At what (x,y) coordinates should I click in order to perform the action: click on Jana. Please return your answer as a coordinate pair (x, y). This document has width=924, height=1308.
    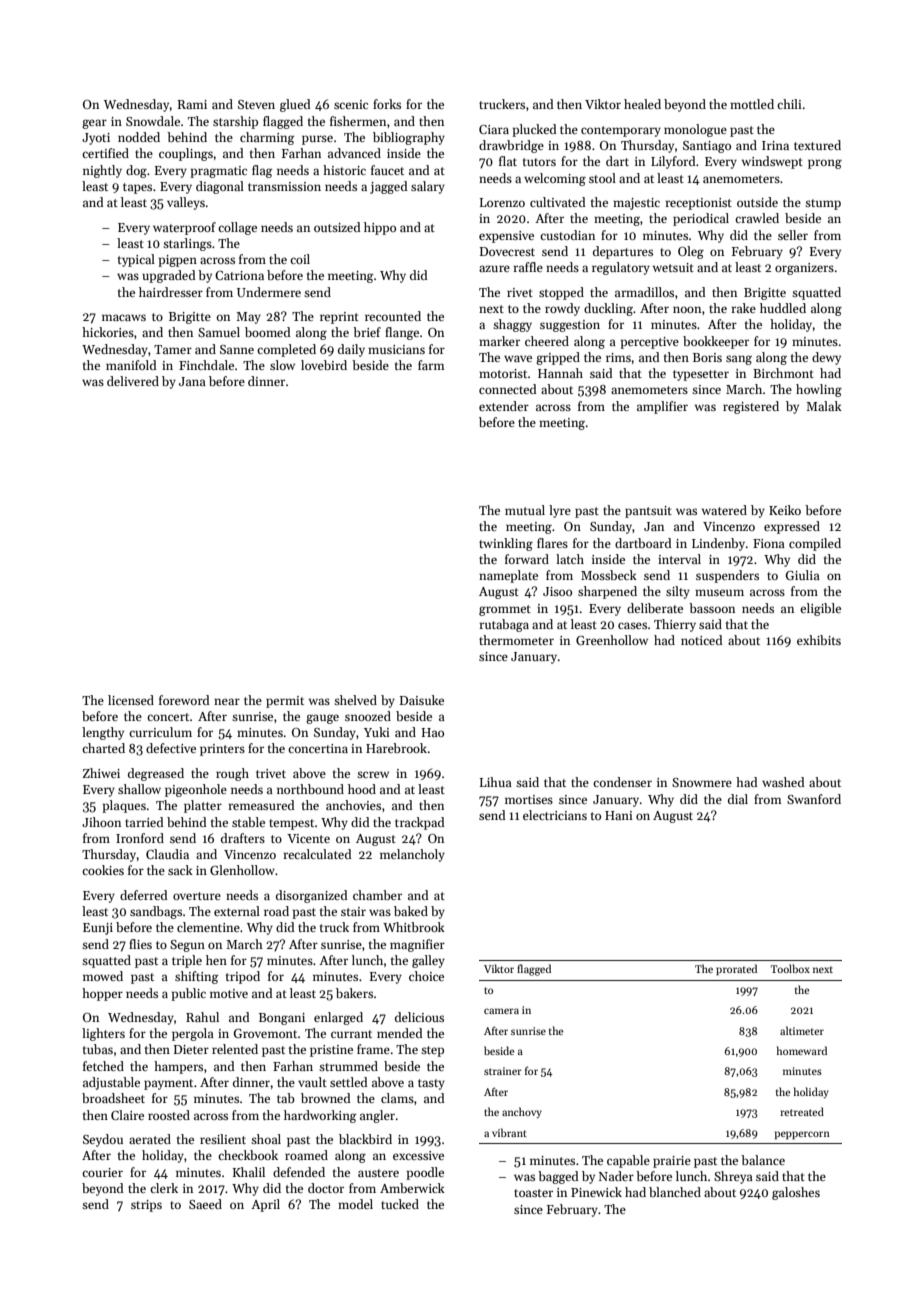
    Looking at the image, I should click on (192, 381).
